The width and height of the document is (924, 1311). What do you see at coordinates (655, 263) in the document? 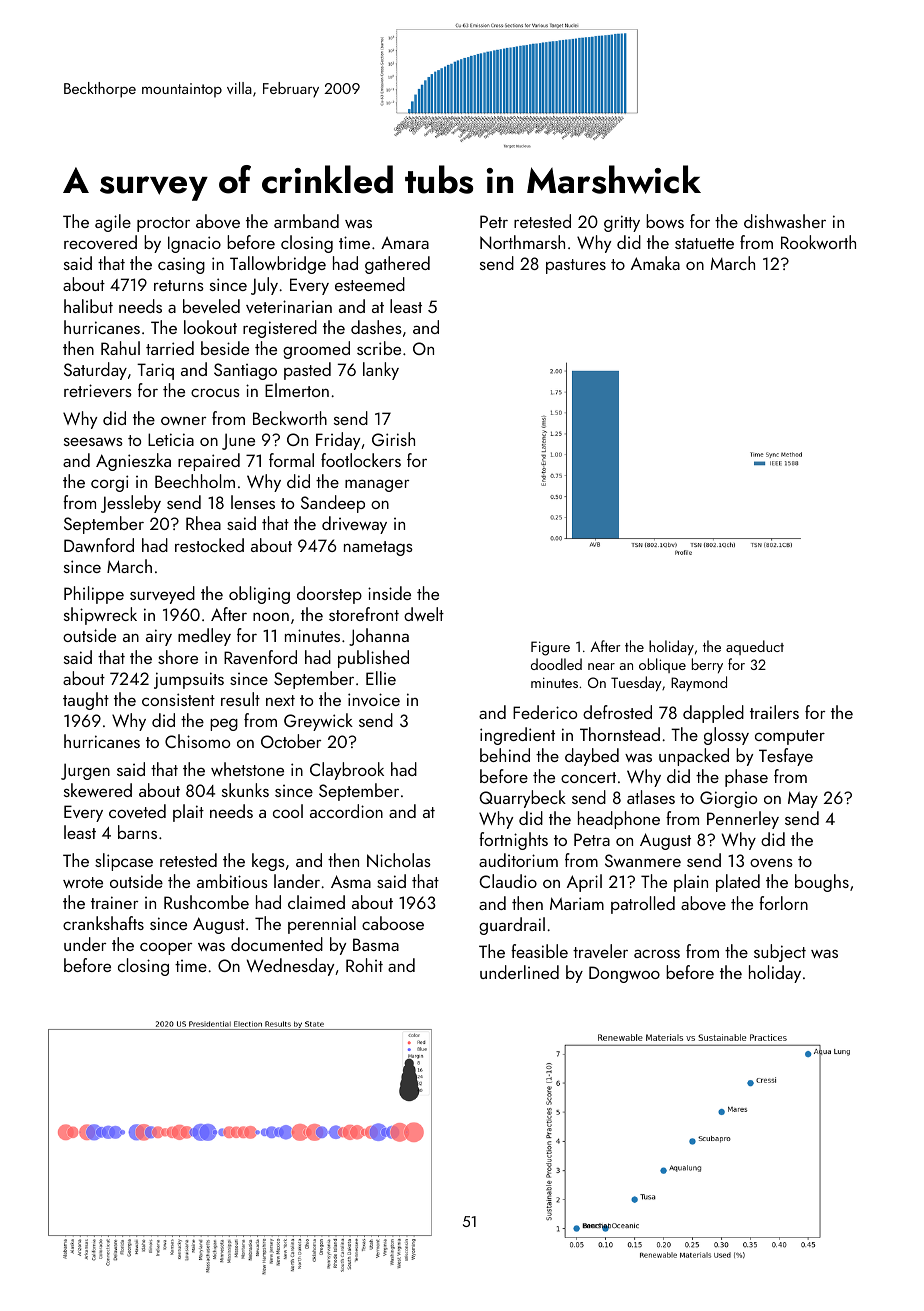
I see `Amaka` at bounding box center [655, 263].
